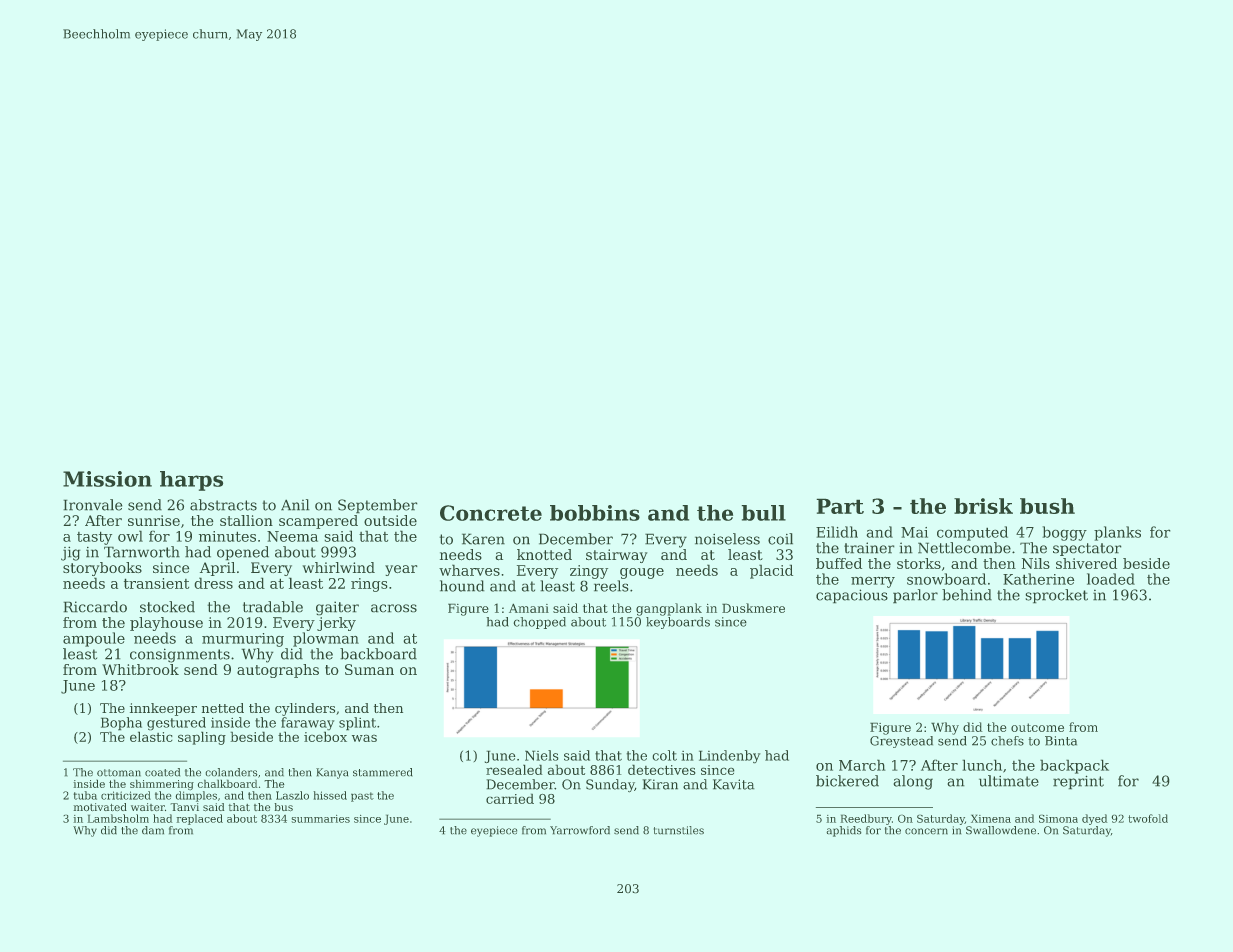 This document has width=1233, height=952. I want to click on was, so click(364, 738).
